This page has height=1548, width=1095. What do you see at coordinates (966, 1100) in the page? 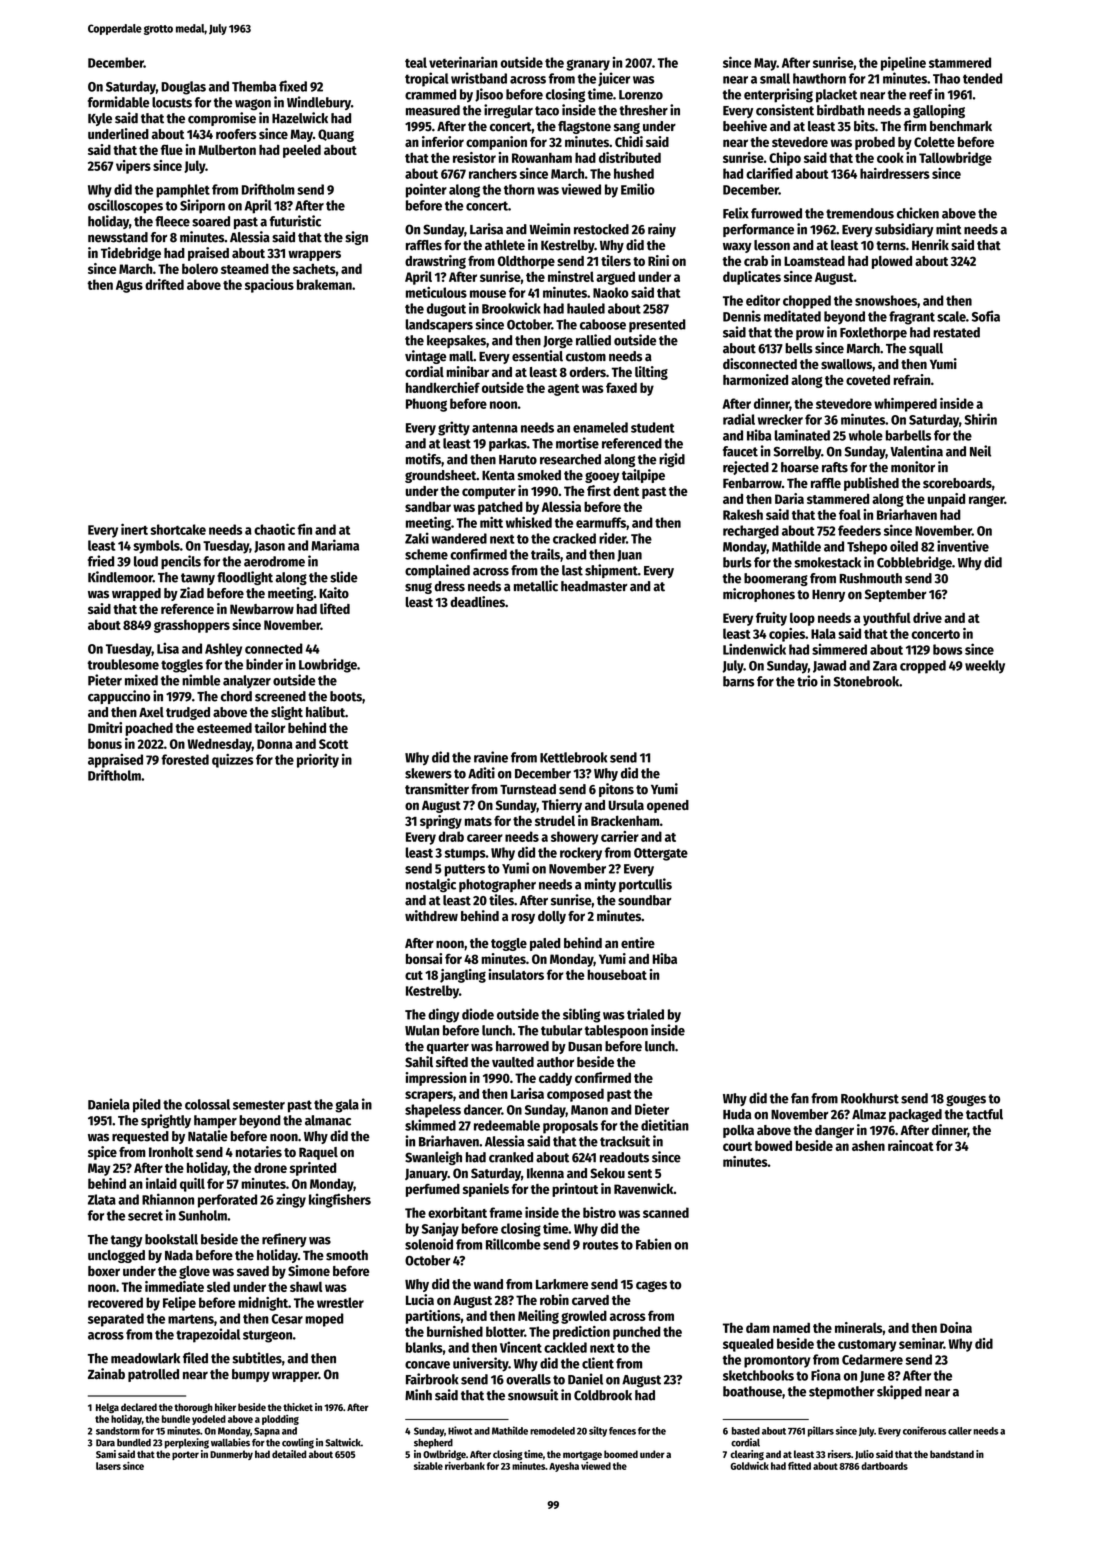
I see `gouges` at bounding box center [966, 1100].
